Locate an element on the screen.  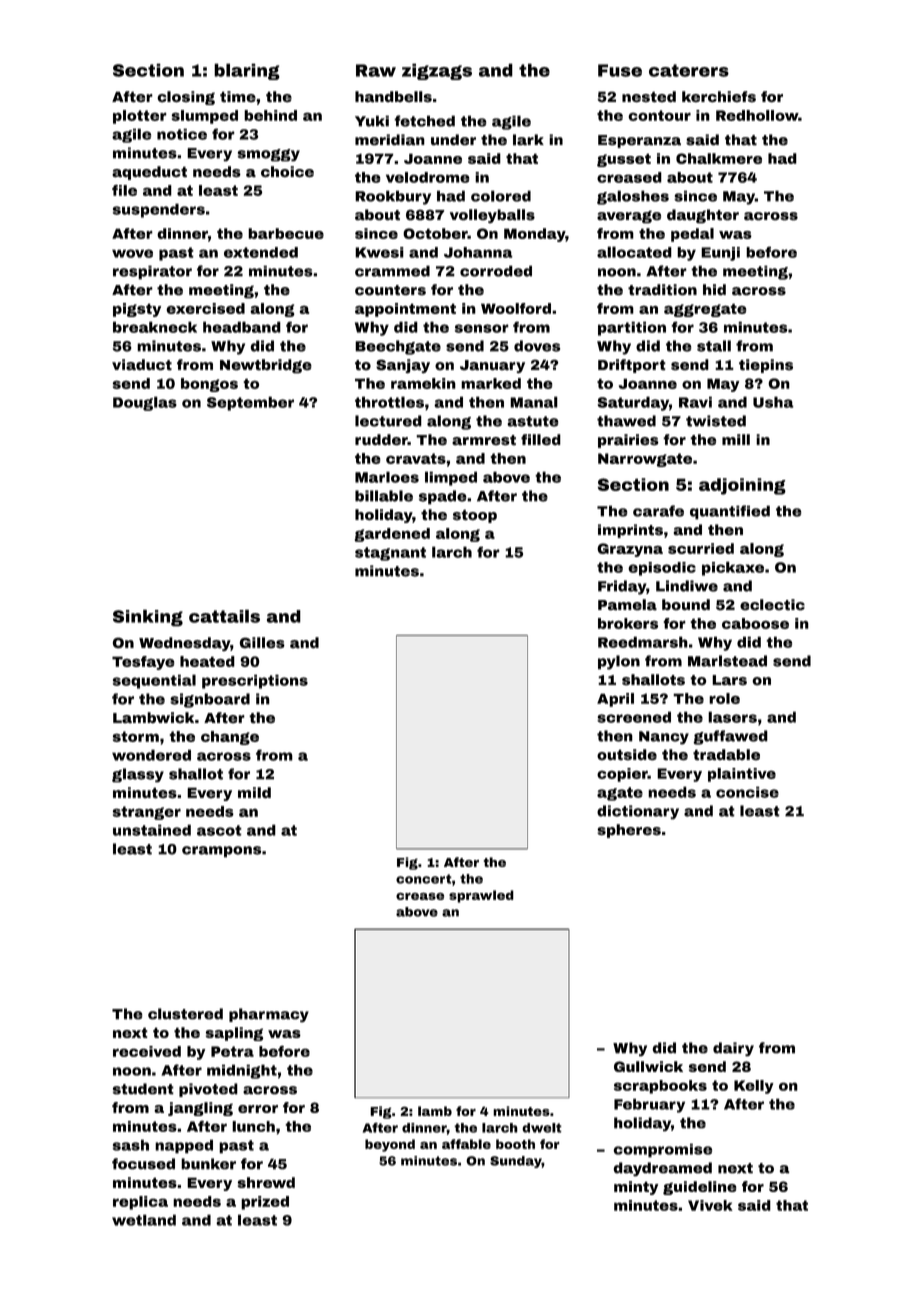
zigzags is located at coordinates (437, 71).
